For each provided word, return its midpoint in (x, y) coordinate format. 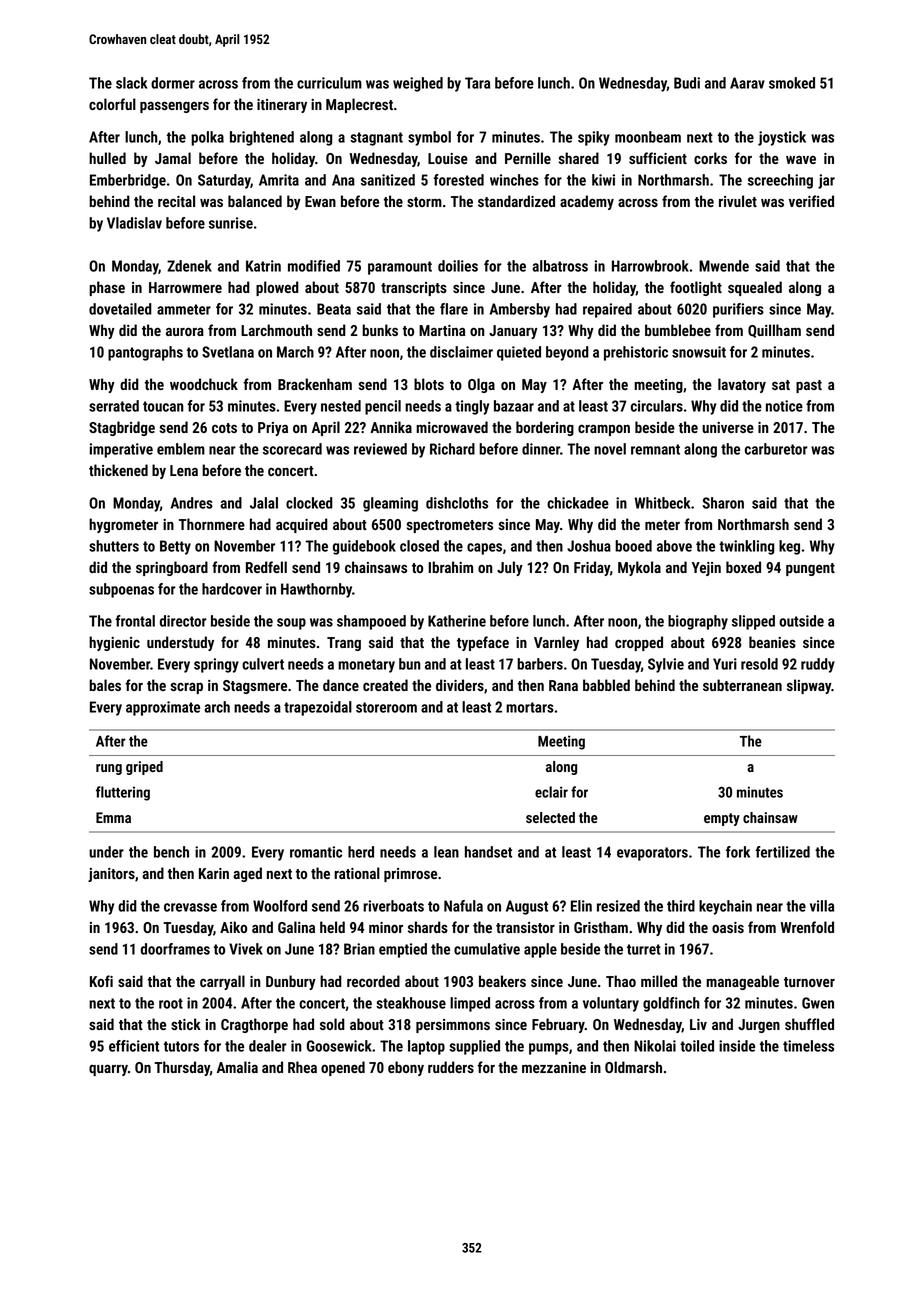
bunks (380, 330)
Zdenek (189, 266)
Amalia (237, 1067)
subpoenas (121, 590)
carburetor (776, 449)
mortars (530, 707)
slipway (809, 686)
